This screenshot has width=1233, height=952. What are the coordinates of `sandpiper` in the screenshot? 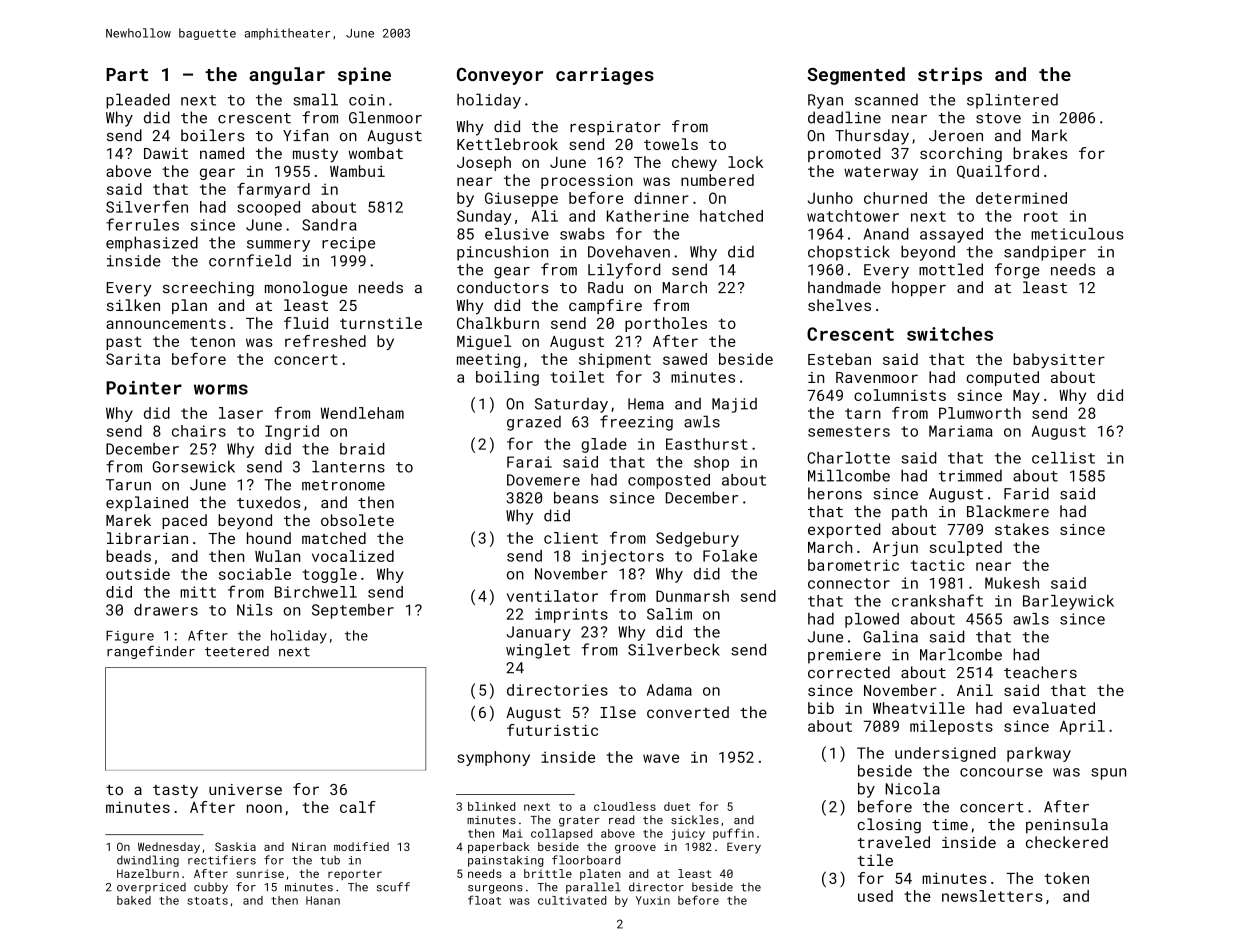 It's located at (1045, 253).
